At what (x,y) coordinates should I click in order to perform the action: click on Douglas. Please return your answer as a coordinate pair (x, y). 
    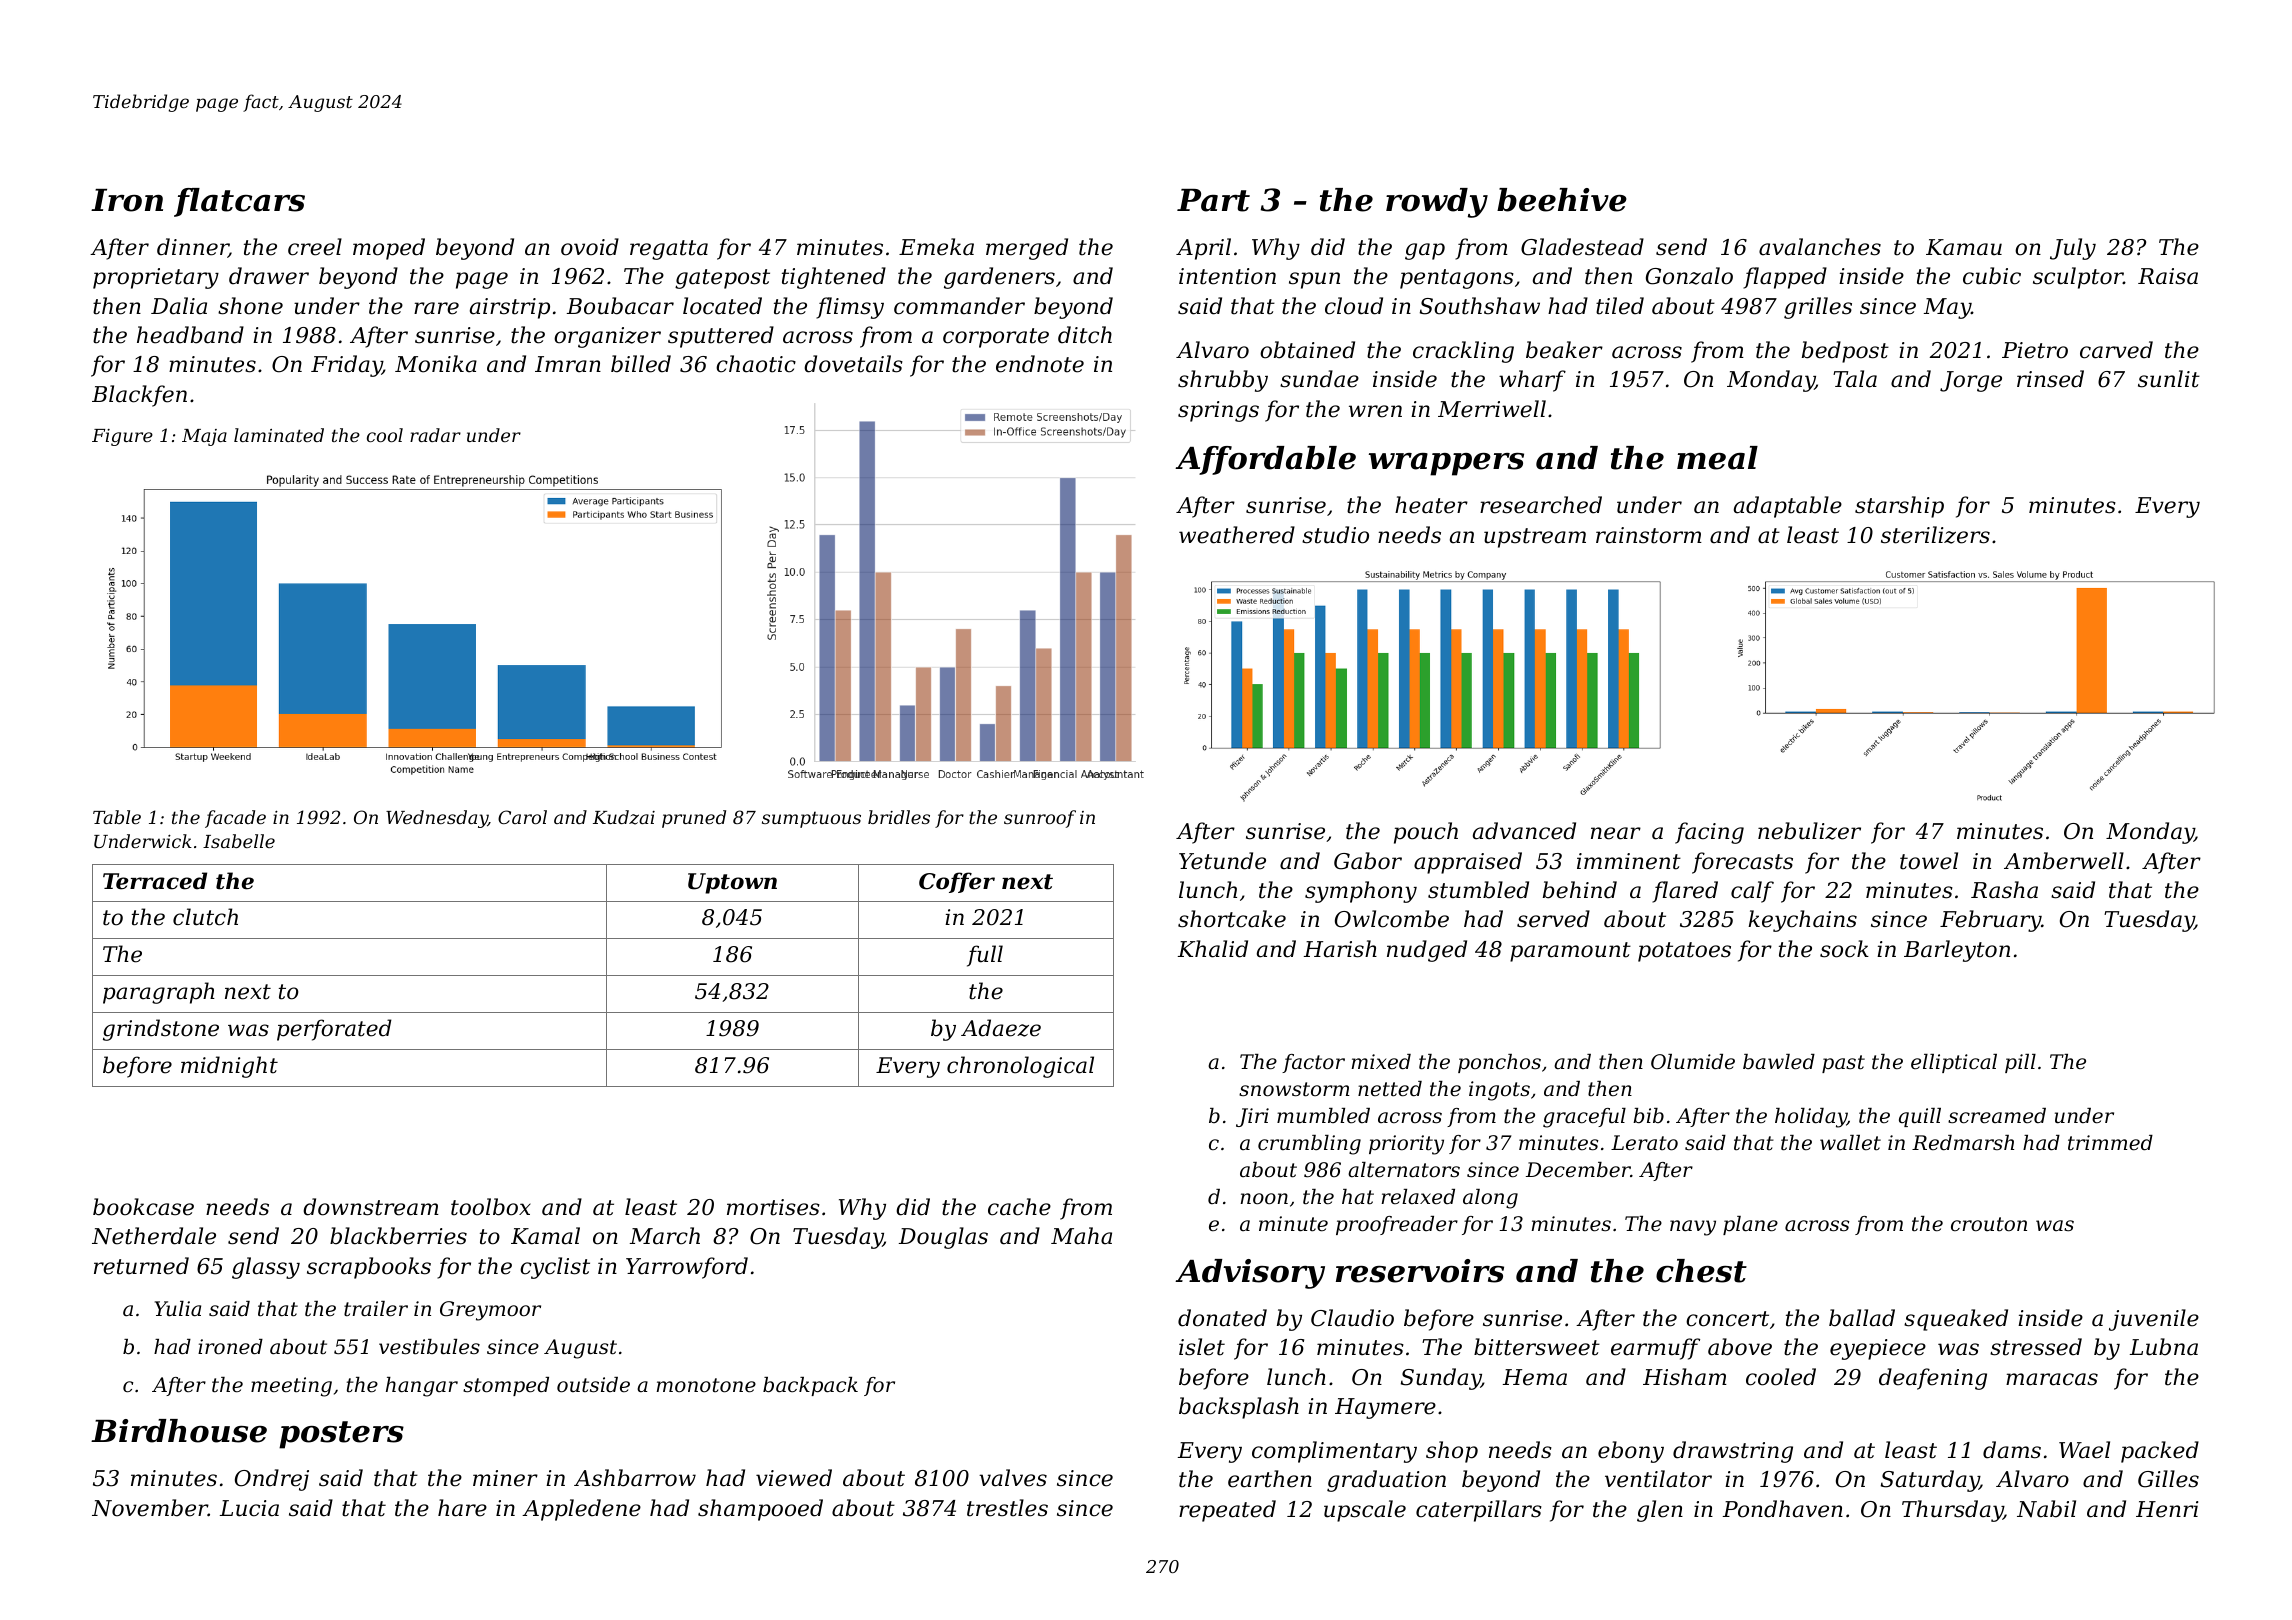
    Looking at the image, I should click on (943, 1238).
